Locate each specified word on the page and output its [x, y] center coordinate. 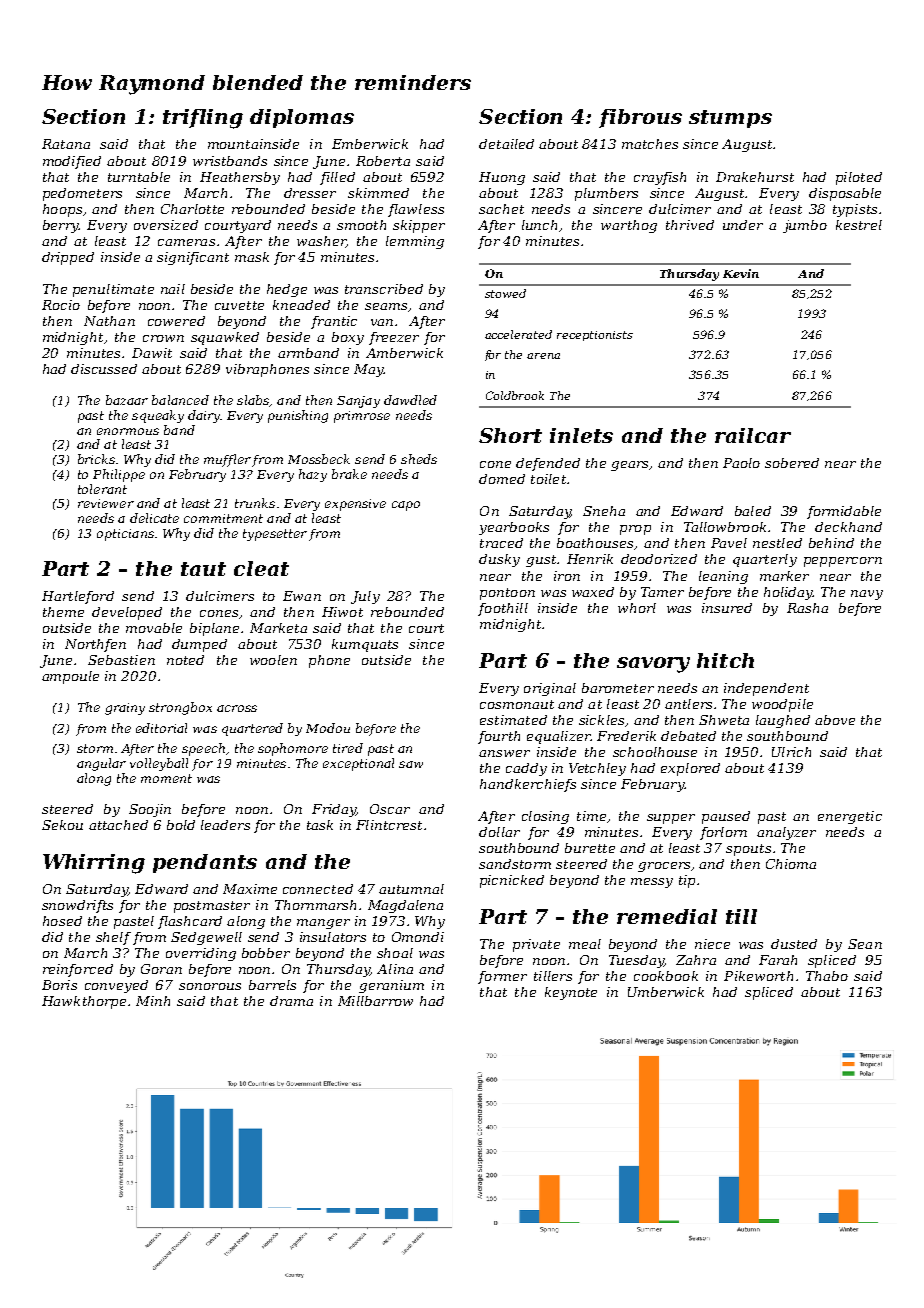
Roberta [383, 161]
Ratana [66, 144]
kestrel [859, 225]
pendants [205, 863]
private [536, 945]
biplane [214, 629]
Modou [328, 728]
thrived [690, 225]
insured [727, 608]
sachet [501, 209]
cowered [176, 321]
